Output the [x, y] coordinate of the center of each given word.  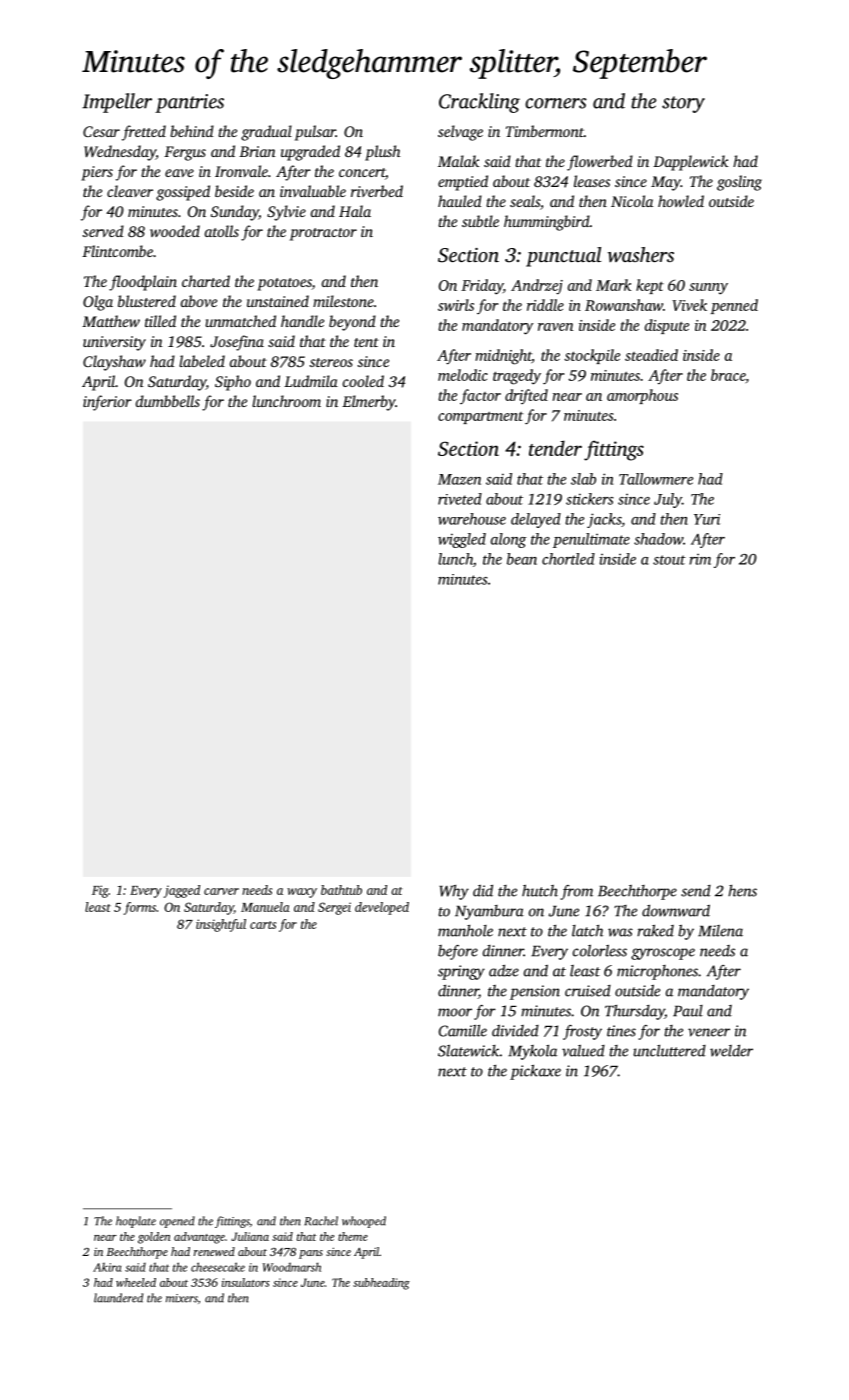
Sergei [334, 908]
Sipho [233, 383]
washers [641, 254]
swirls [456, 305]
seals [525, 201]
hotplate [136, 1222]
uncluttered [669, 1051]
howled [681, 201]
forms [140, 908]
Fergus [185, 153]
